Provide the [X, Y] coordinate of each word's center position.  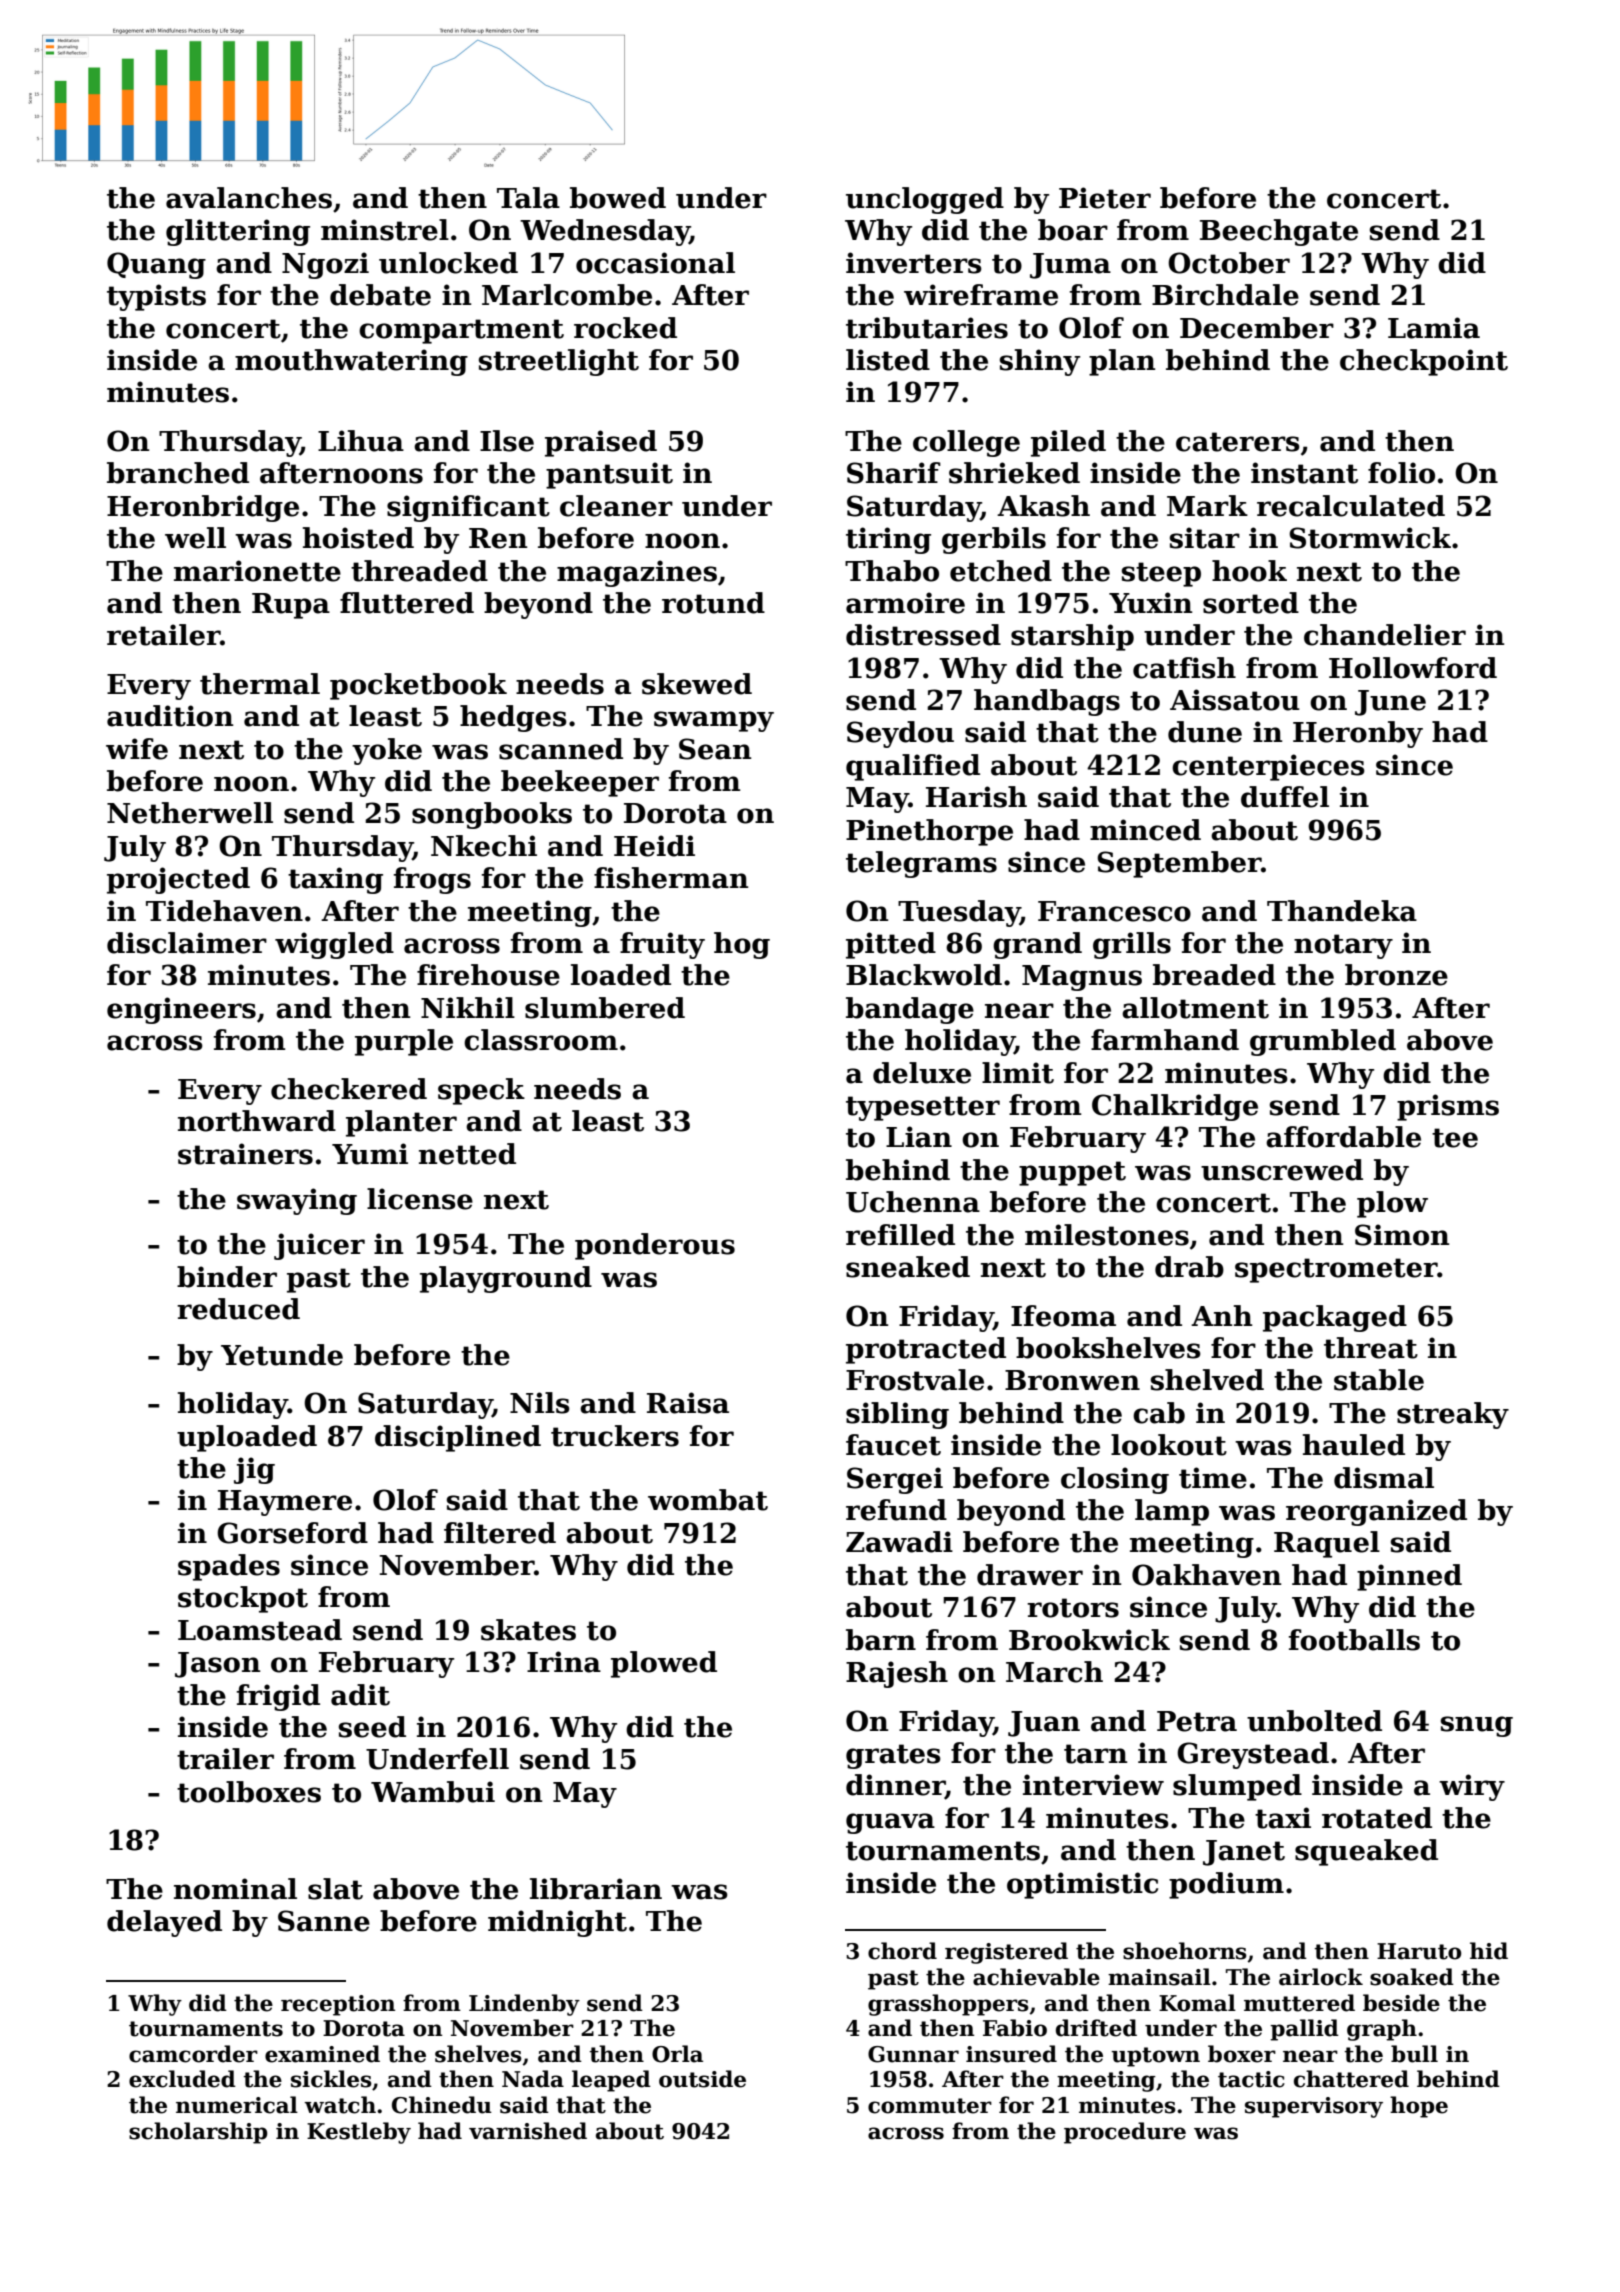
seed [372, 1727]
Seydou [900, 734]
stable [1379, 1380]
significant [468, 508]
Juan [1044, 1724]
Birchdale [1225, 295]
